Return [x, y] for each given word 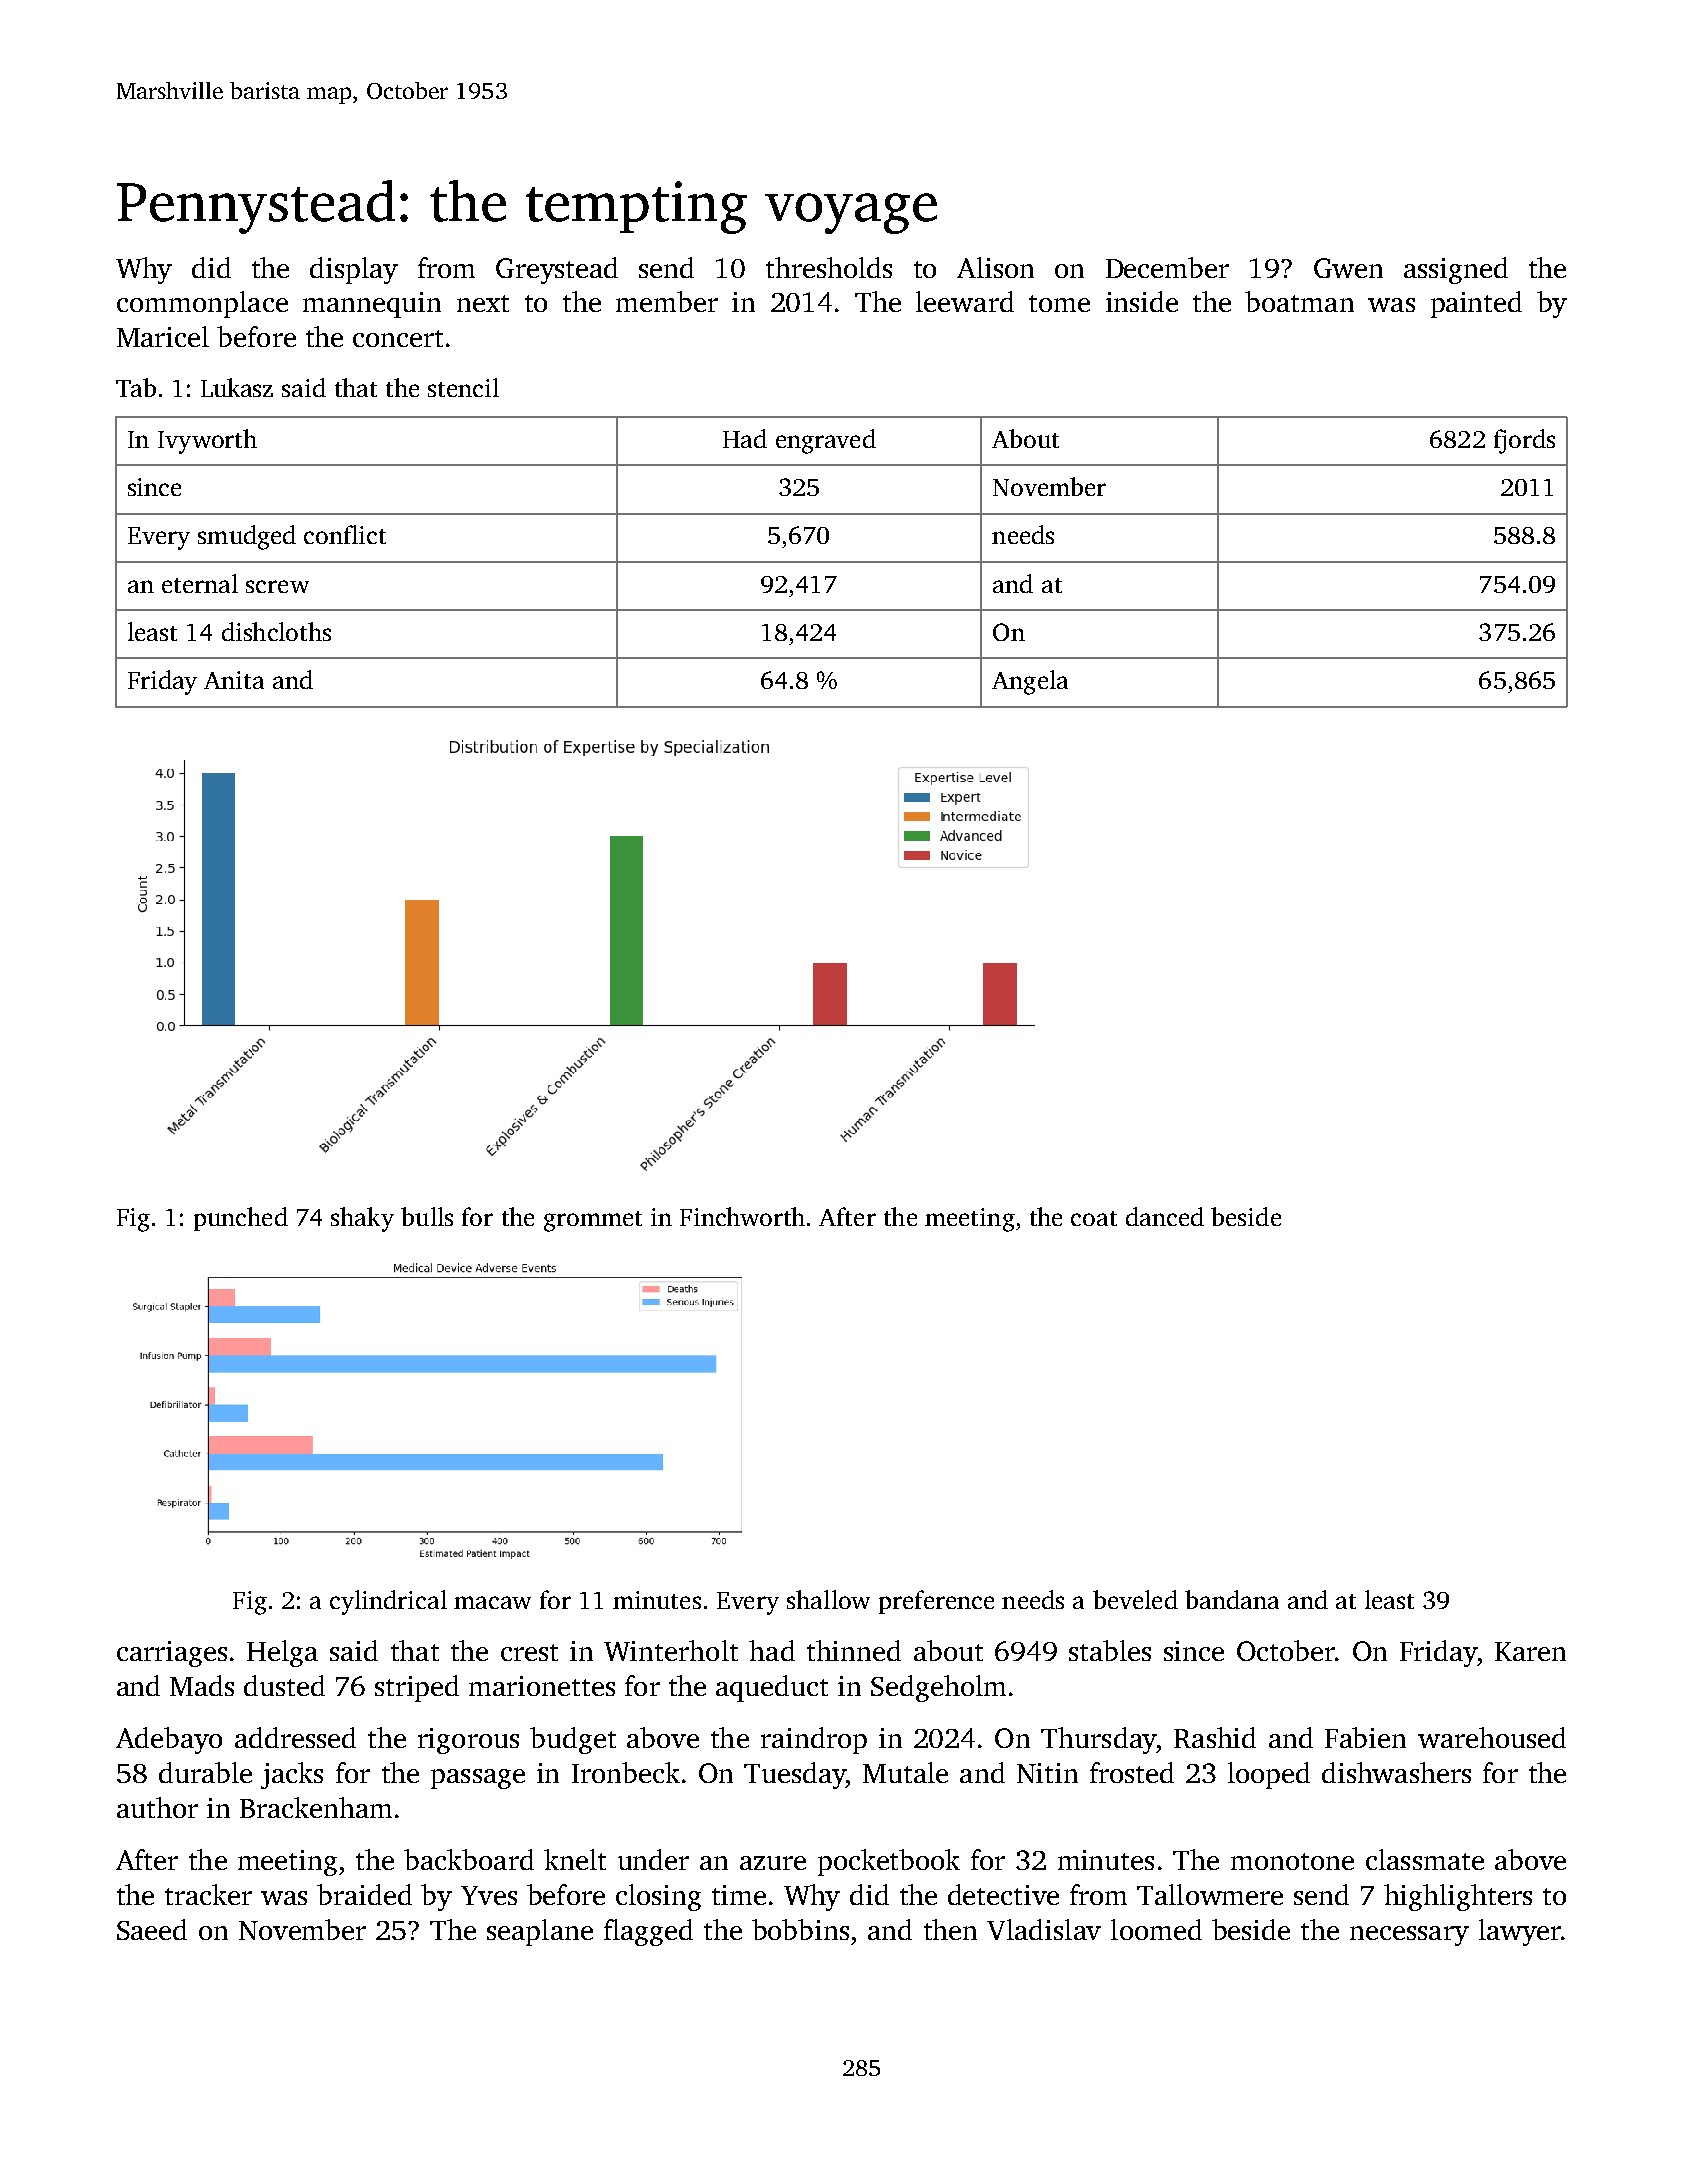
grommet [593, 1221]
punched [241, 1219]
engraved [826, 441]
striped [417, 1688]
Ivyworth [207, 441]
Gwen [1348, 268]
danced [1165, 1216]
